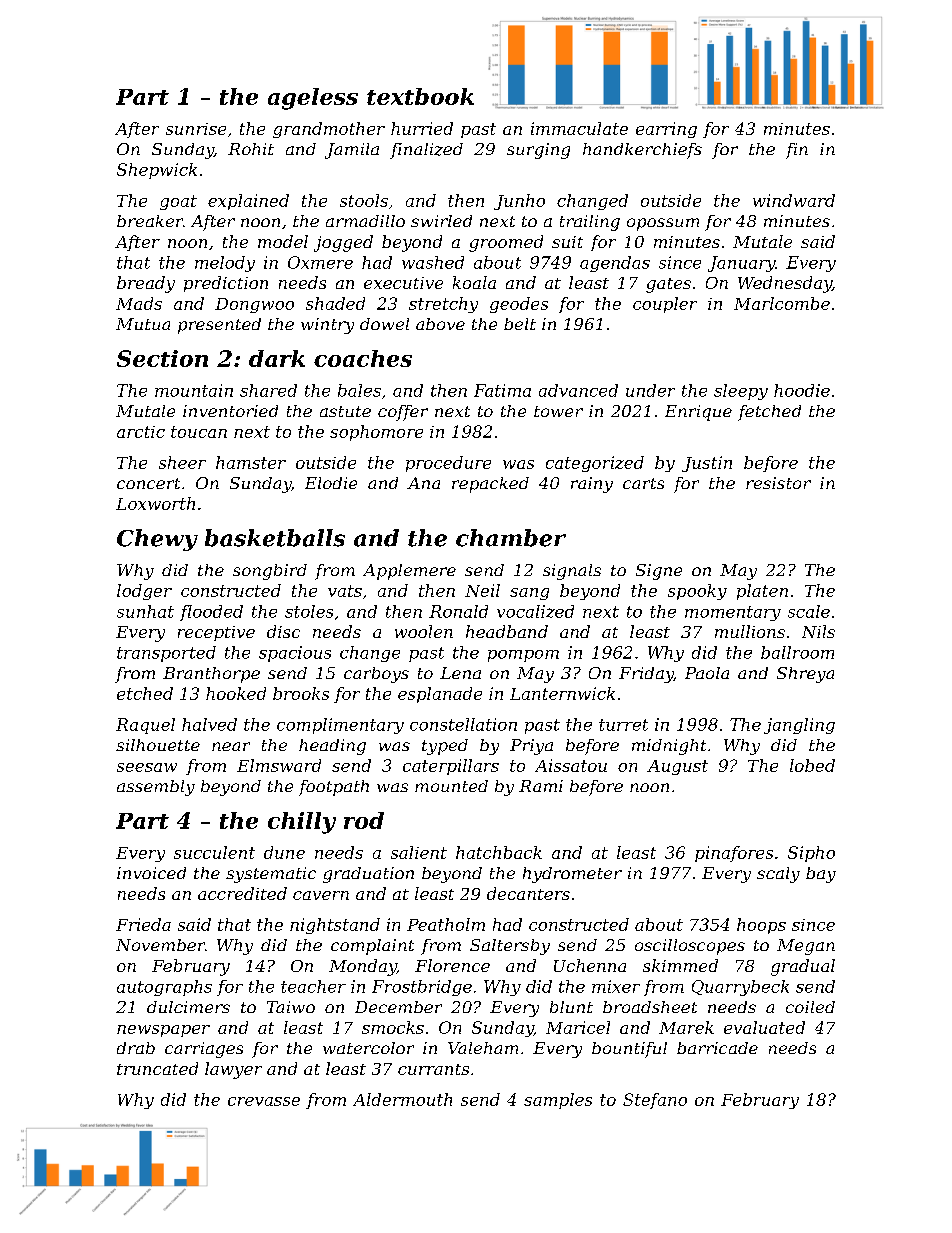  Describe the element at coordinates (320, 262) in the screenshot. I see `Oxmere` at that location.
